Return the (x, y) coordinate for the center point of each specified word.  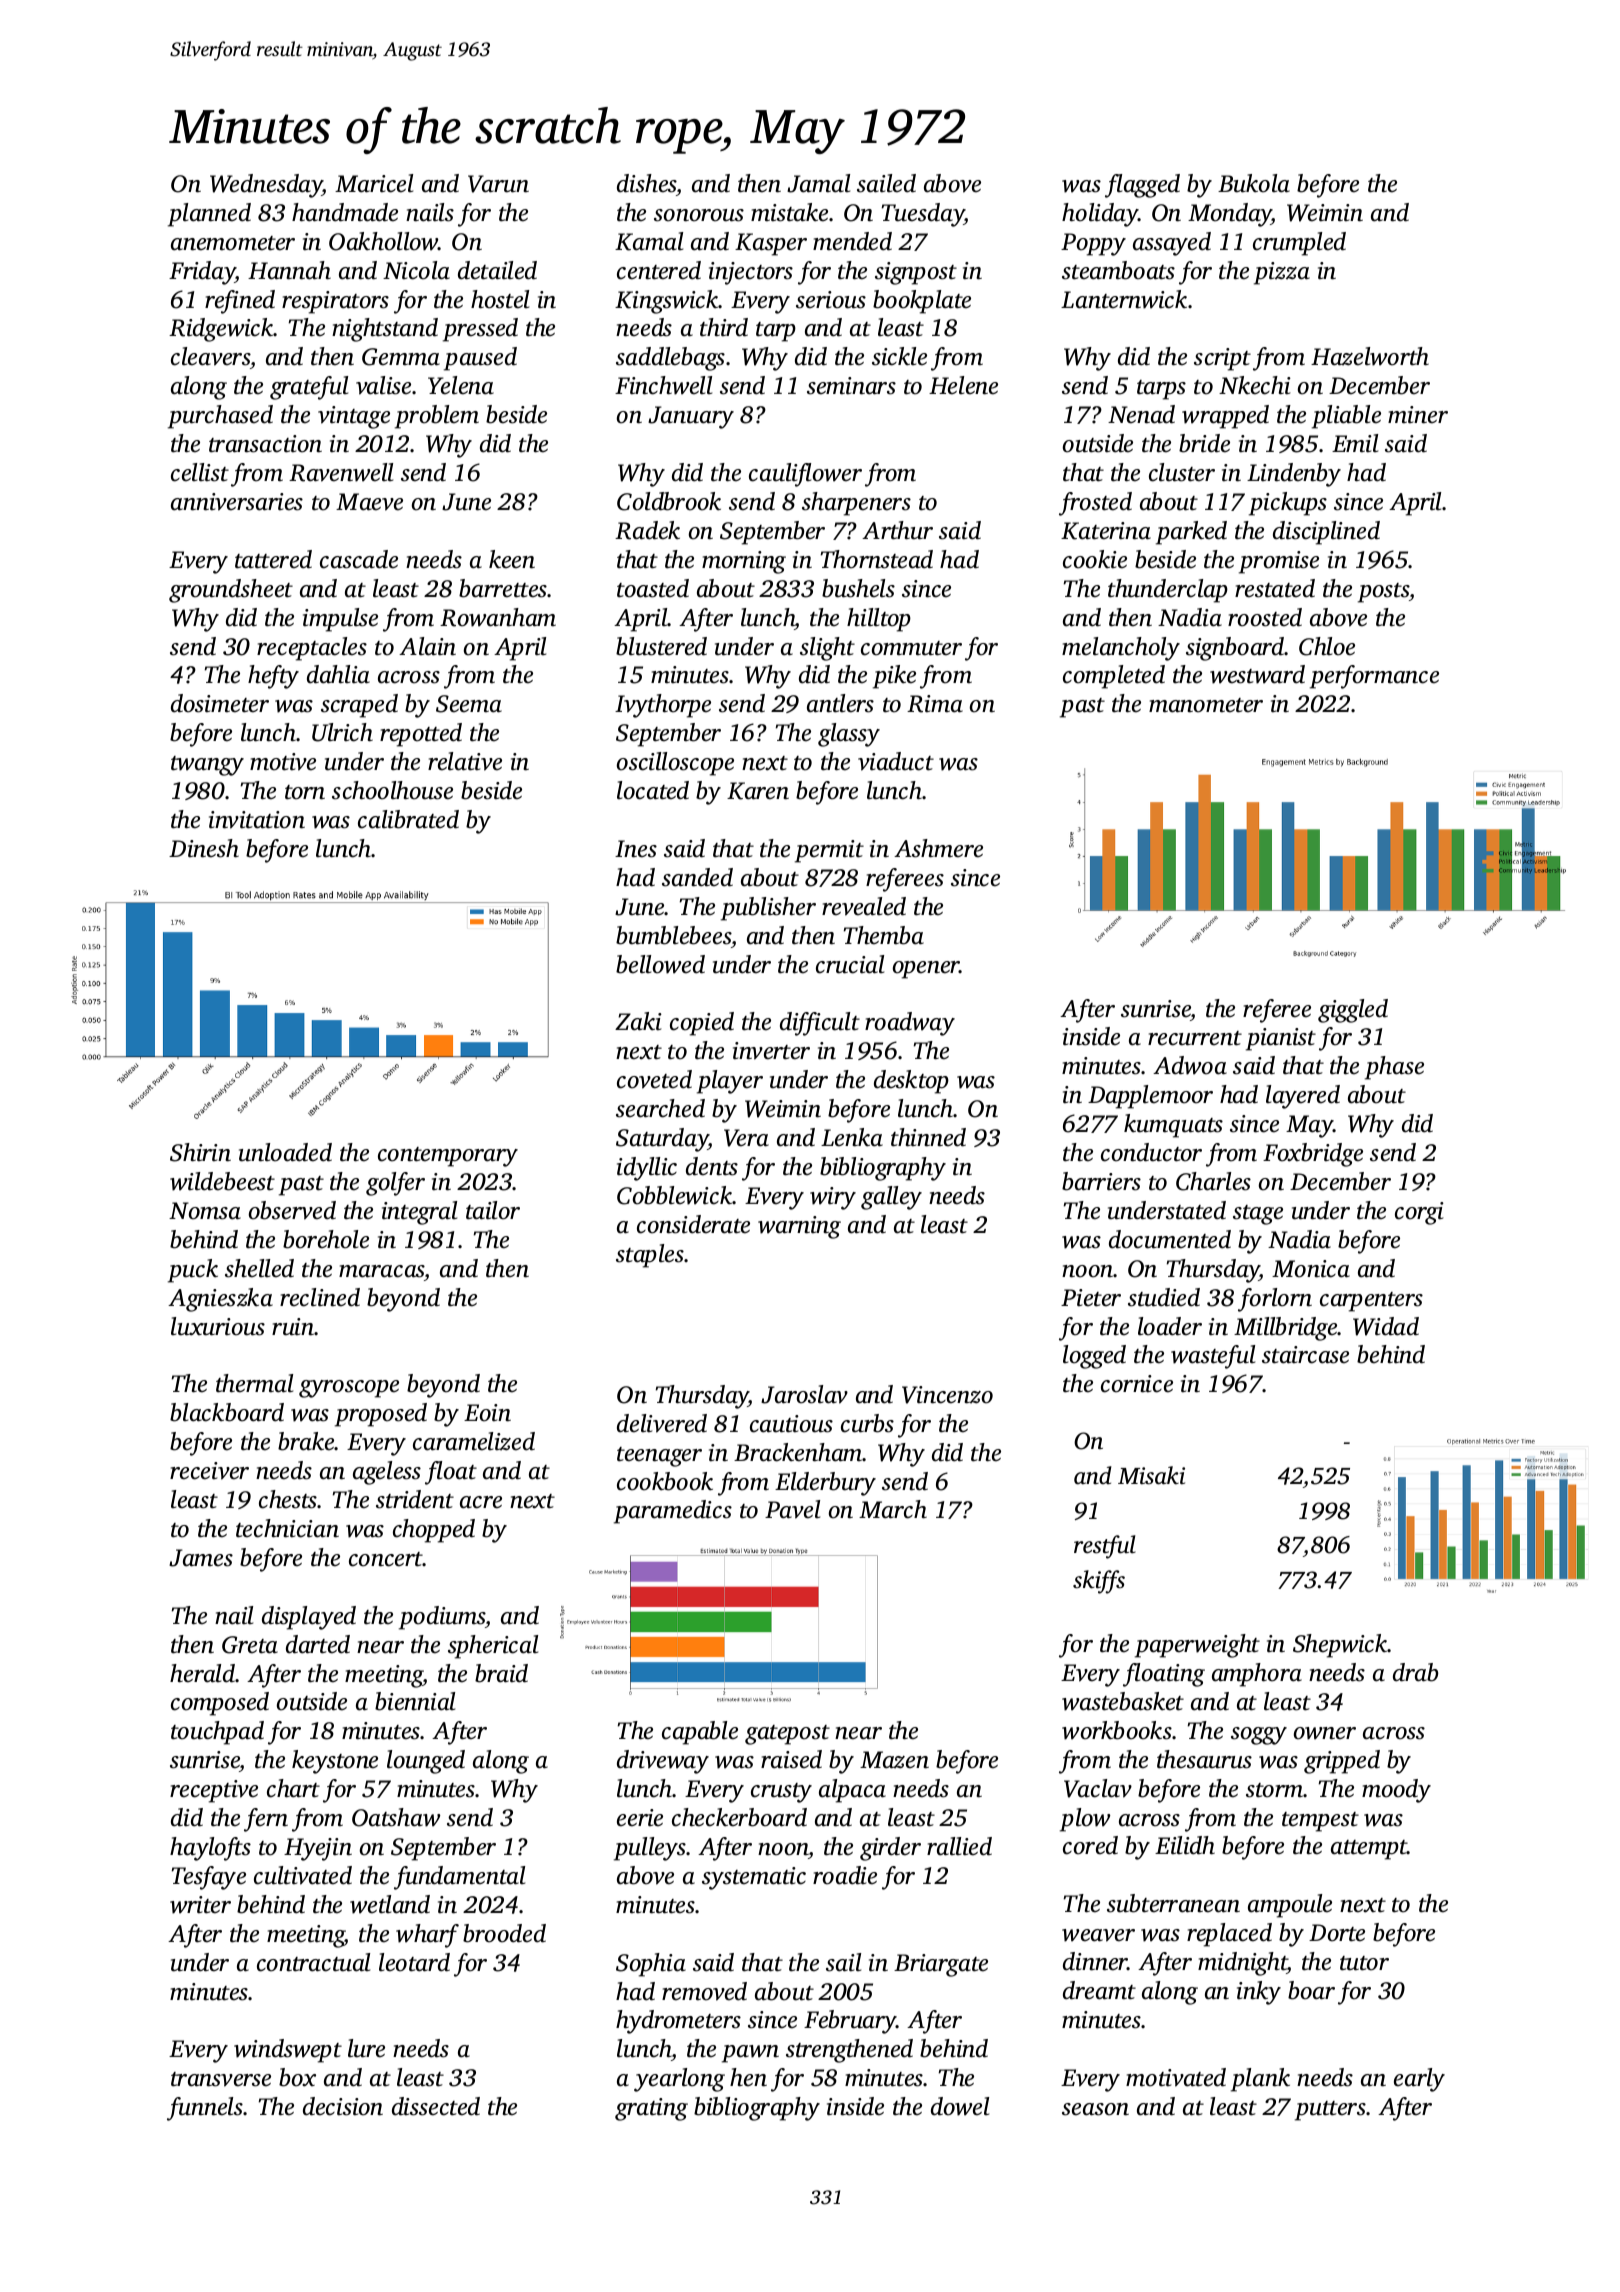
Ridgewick (221, 330)
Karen (758, 791)
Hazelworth (1370, 356)
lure (366, 2048)
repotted (421, 735)
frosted (1095, 504)
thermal (254, 1383)
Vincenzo (947, 1395)
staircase (1305, 1355)
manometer (1206, 705)
